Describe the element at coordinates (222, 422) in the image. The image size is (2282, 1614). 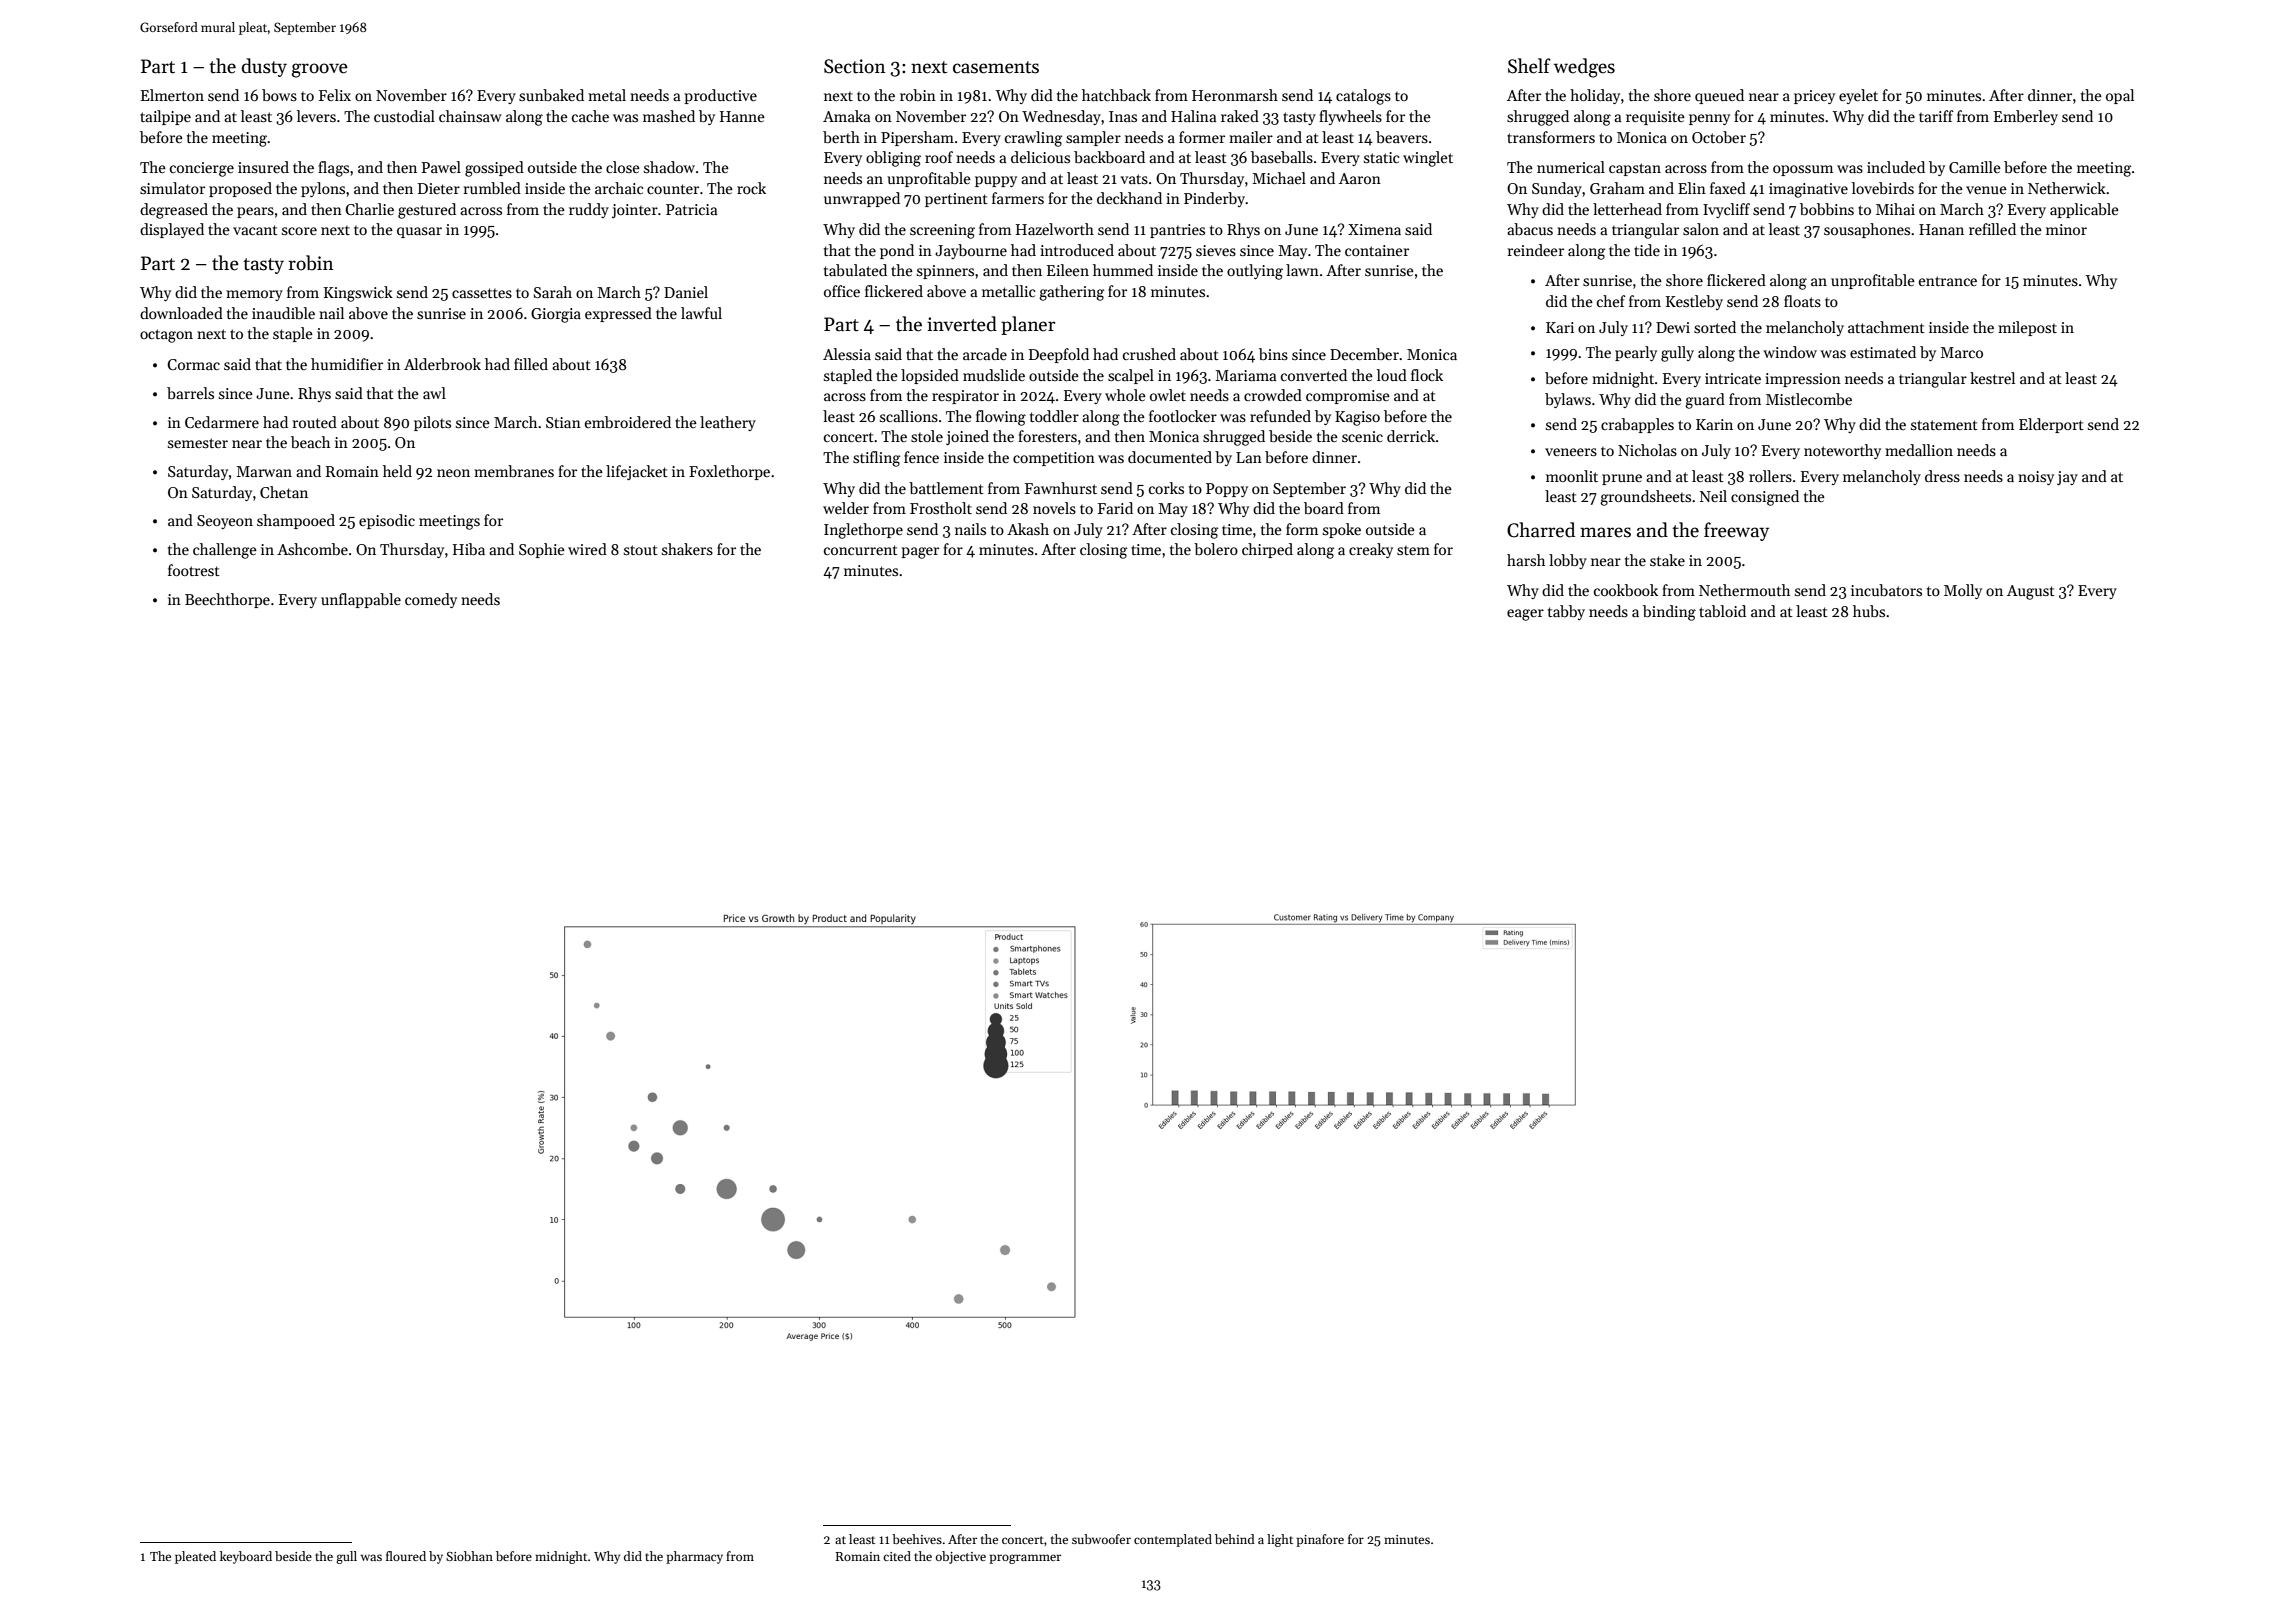
I see `Cedarmere` at that location.
